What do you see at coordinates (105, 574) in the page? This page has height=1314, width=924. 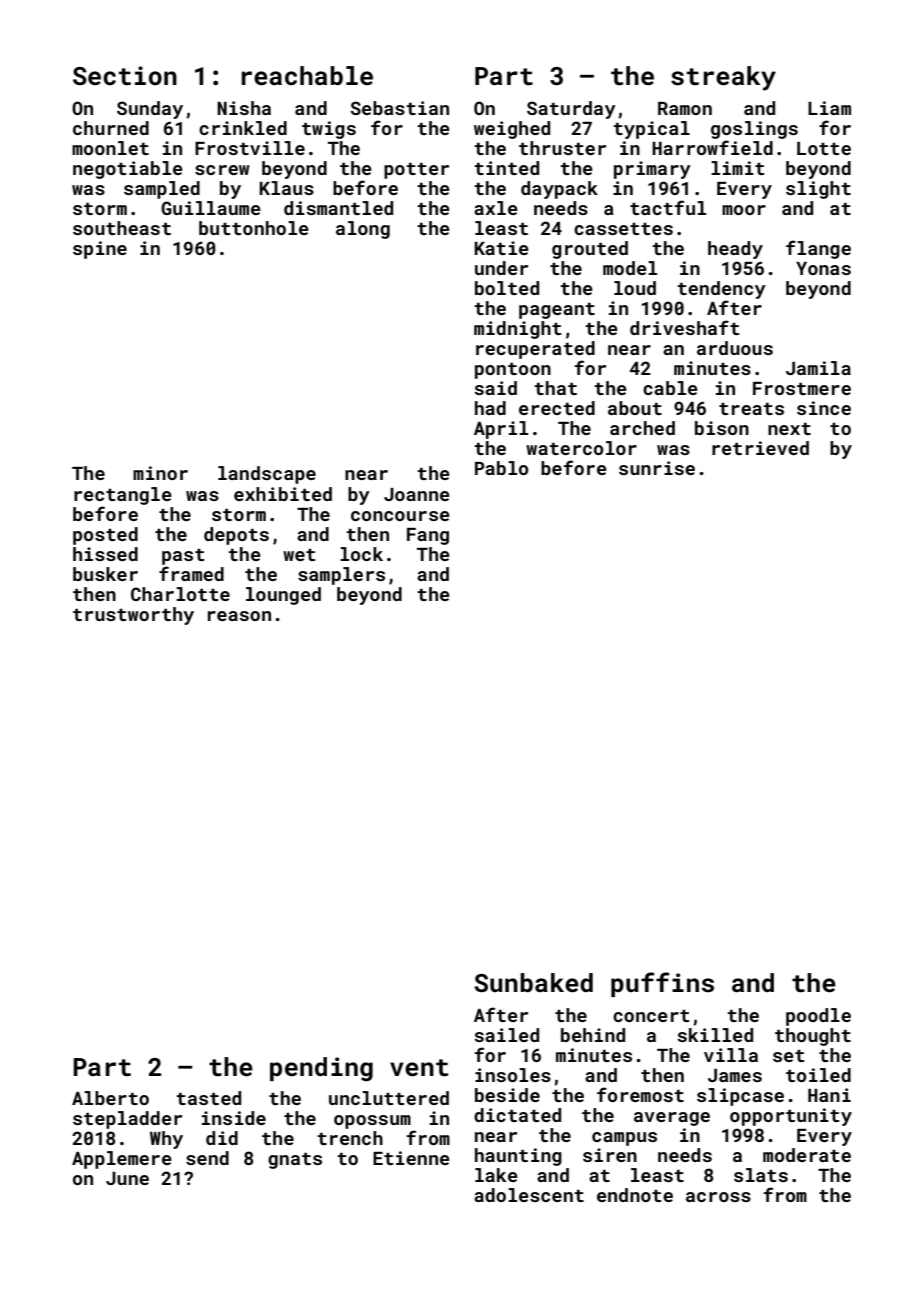 I see `busker` at bounding box center [105, 574].
